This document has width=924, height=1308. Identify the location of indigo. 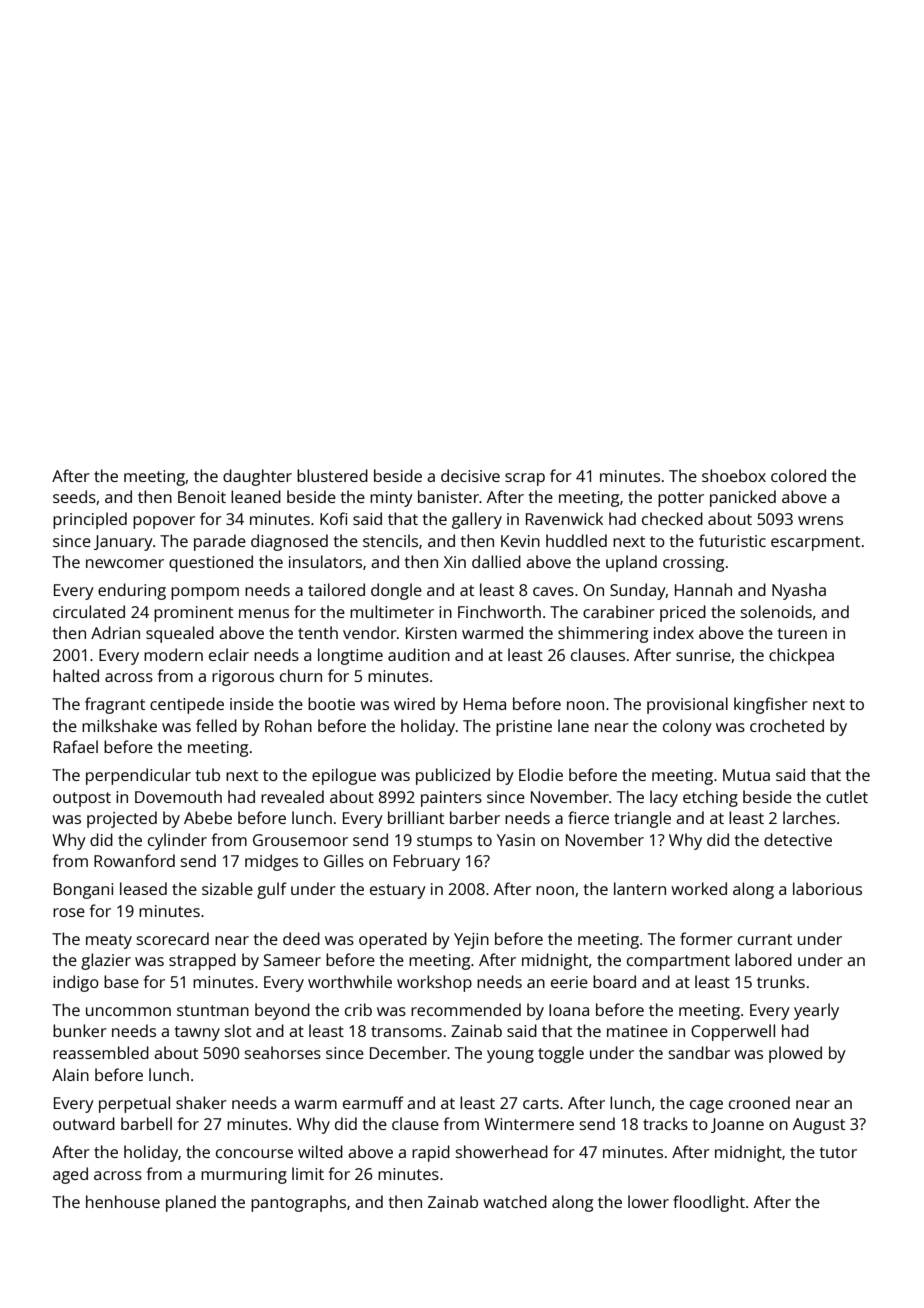
(76, 983).
